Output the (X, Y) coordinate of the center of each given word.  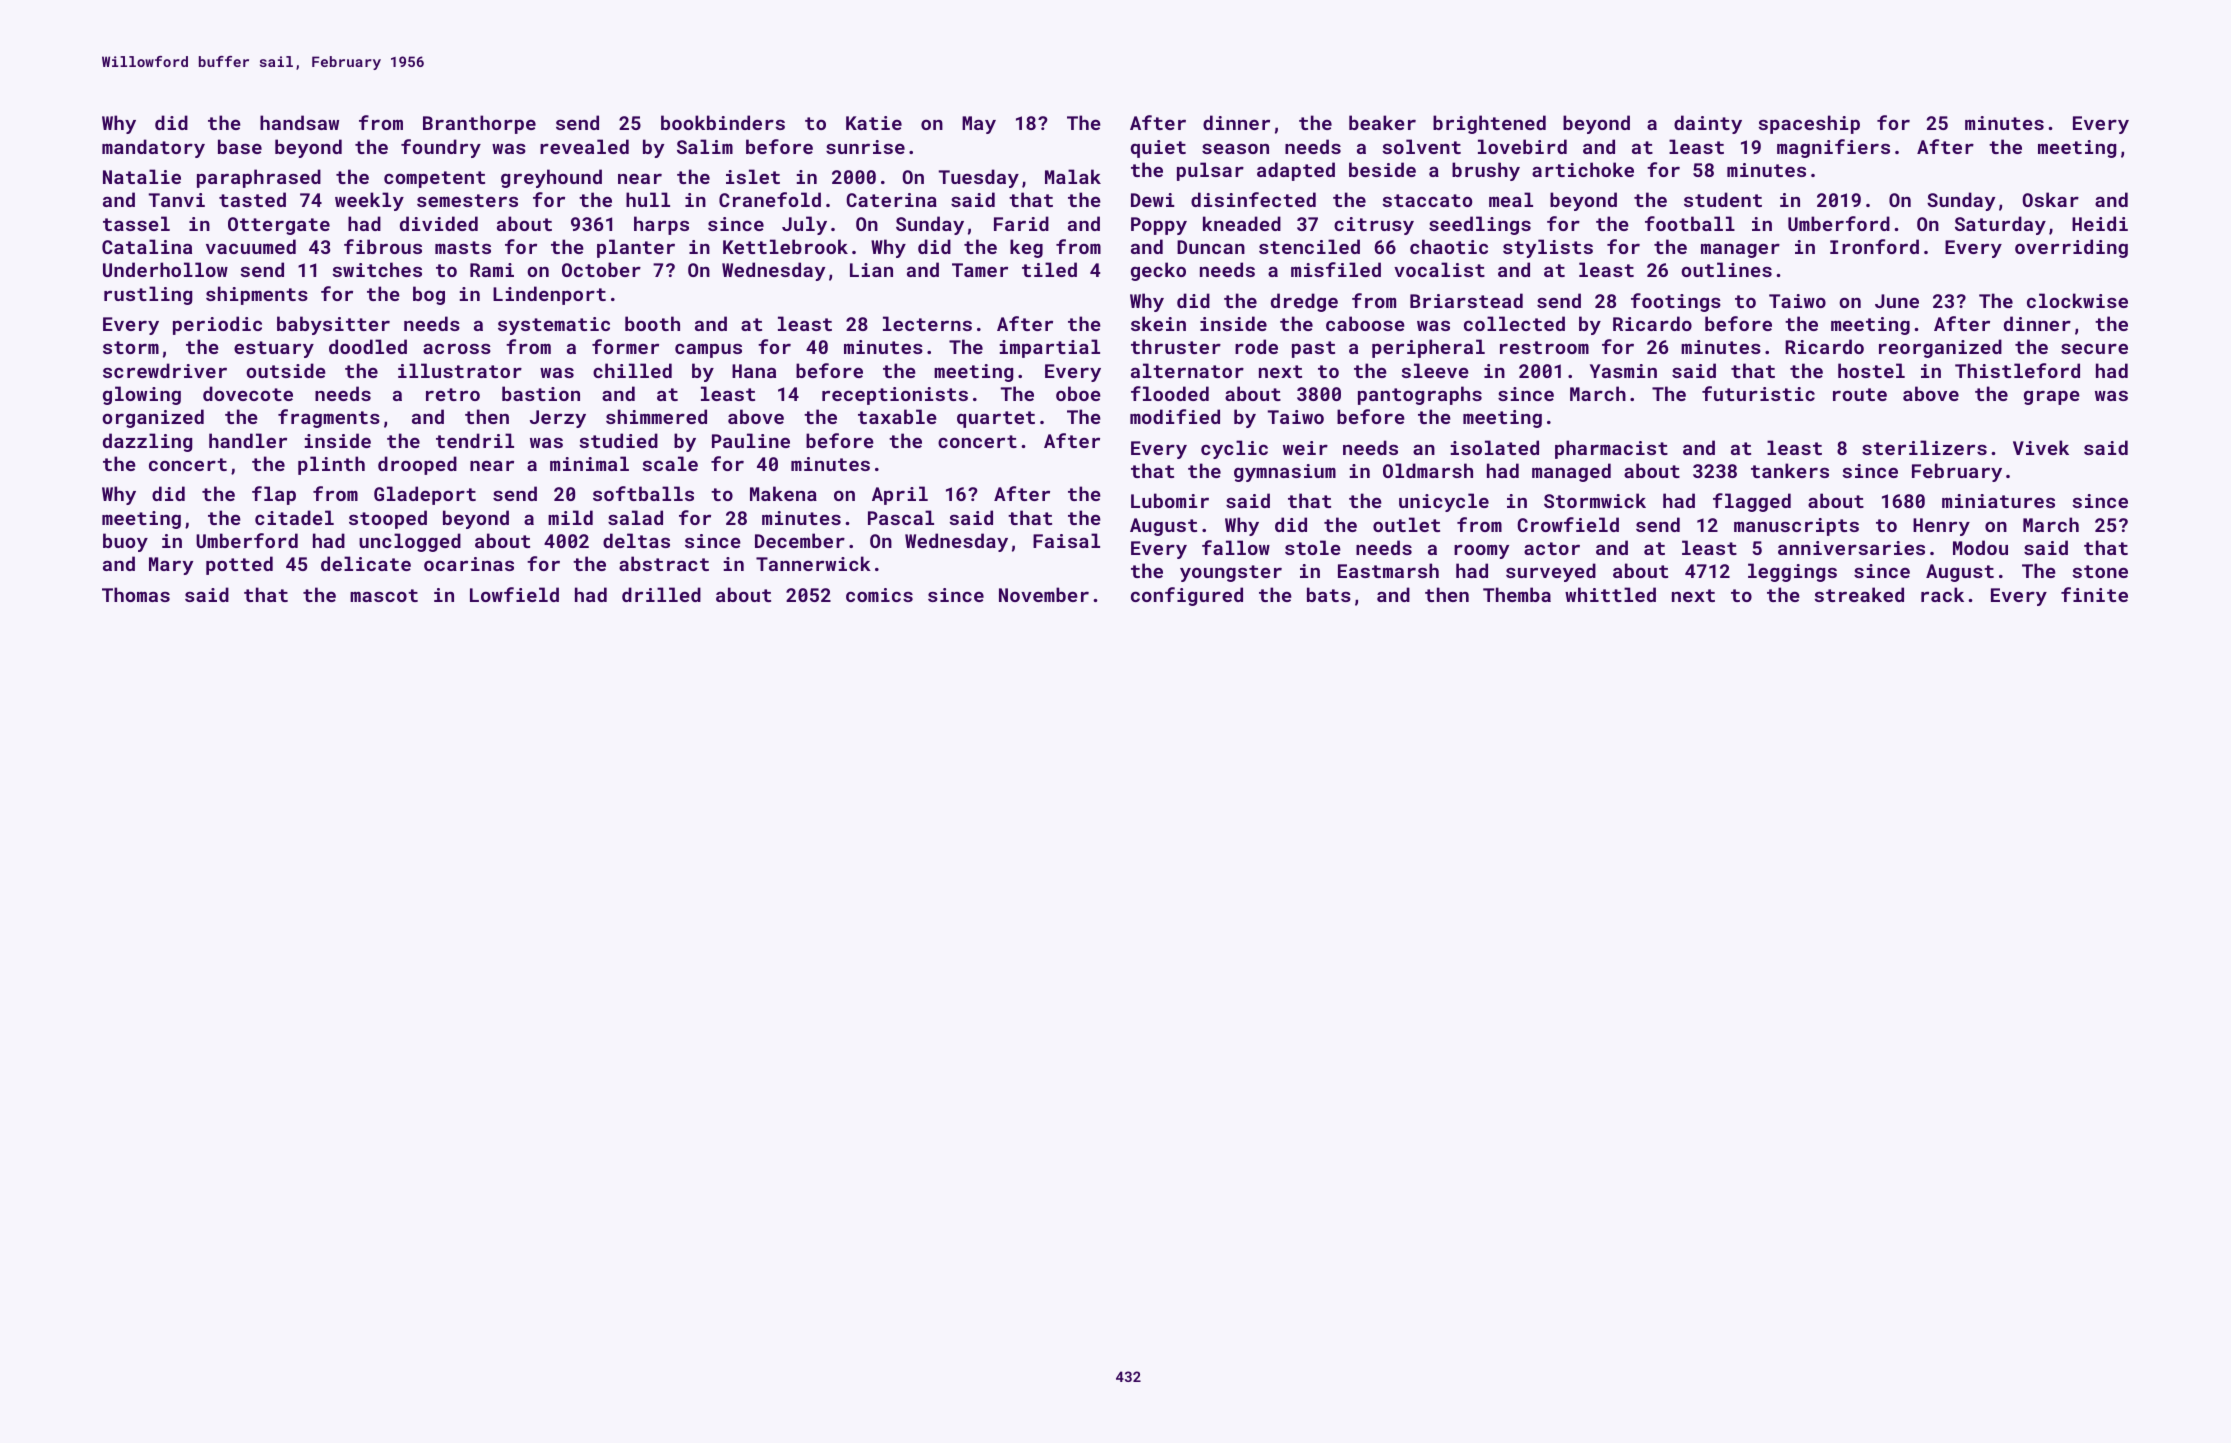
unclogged (410, 542)
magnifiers (1833, 148)
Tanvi (176, 200)
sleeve (1435, 370)
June (1897, 301)
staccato (1427, 200)
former (625, 346)
